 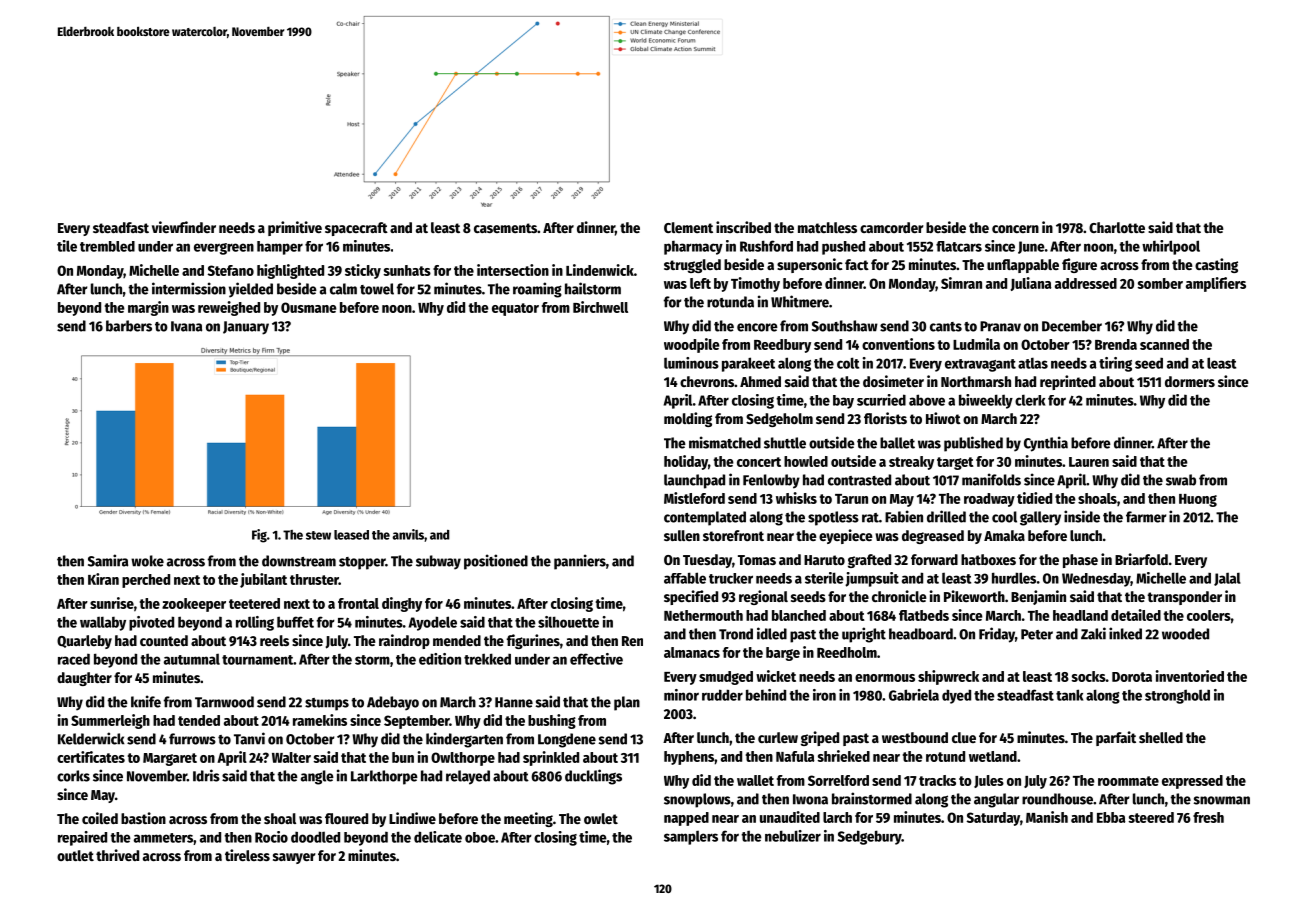 I want to click on luminous, so click(x=691, y=363).
